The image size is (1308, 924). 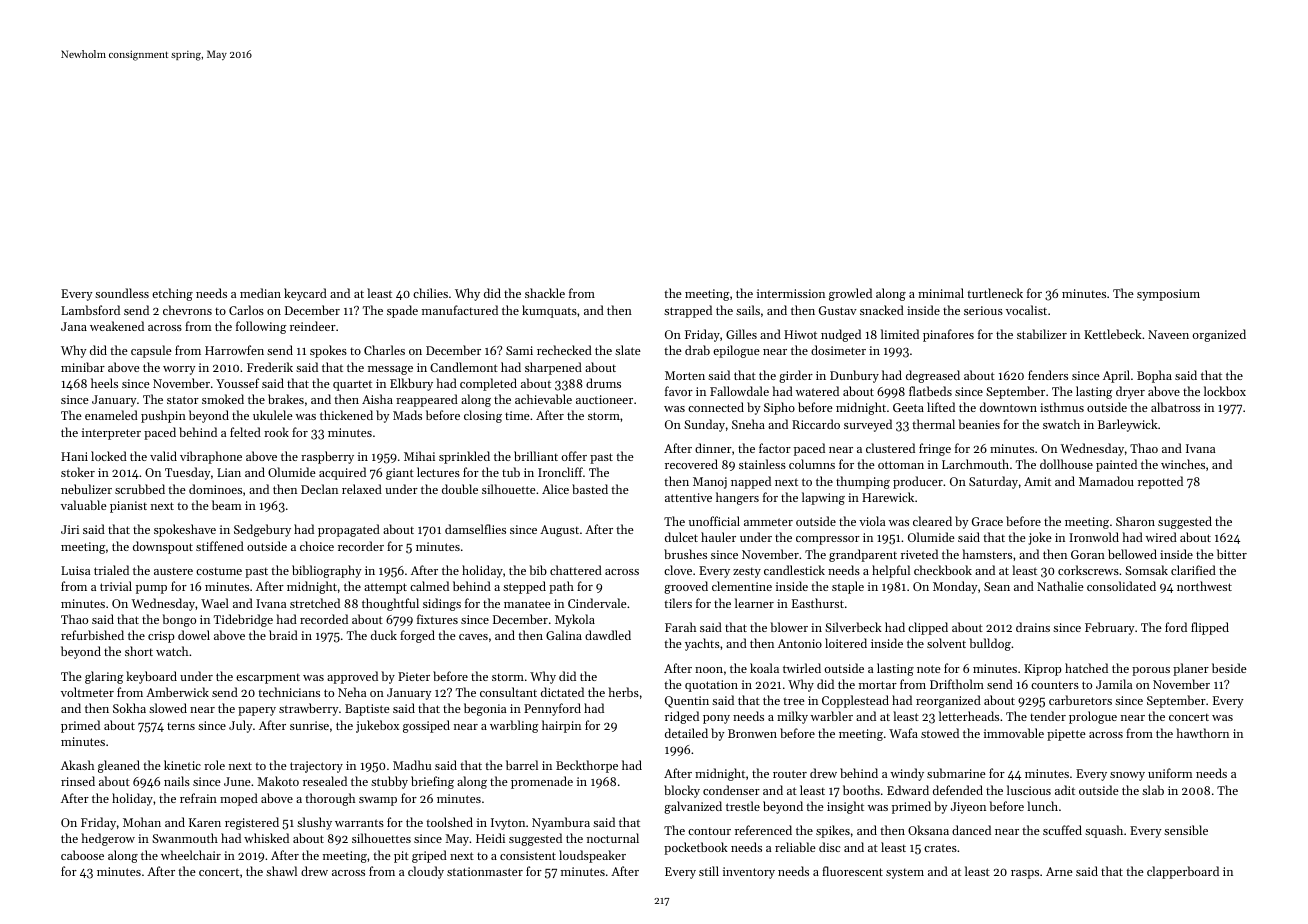 What do you see at coordinates (151, 589) in the page?
I see `pump` at bounding box center [151, 589].
